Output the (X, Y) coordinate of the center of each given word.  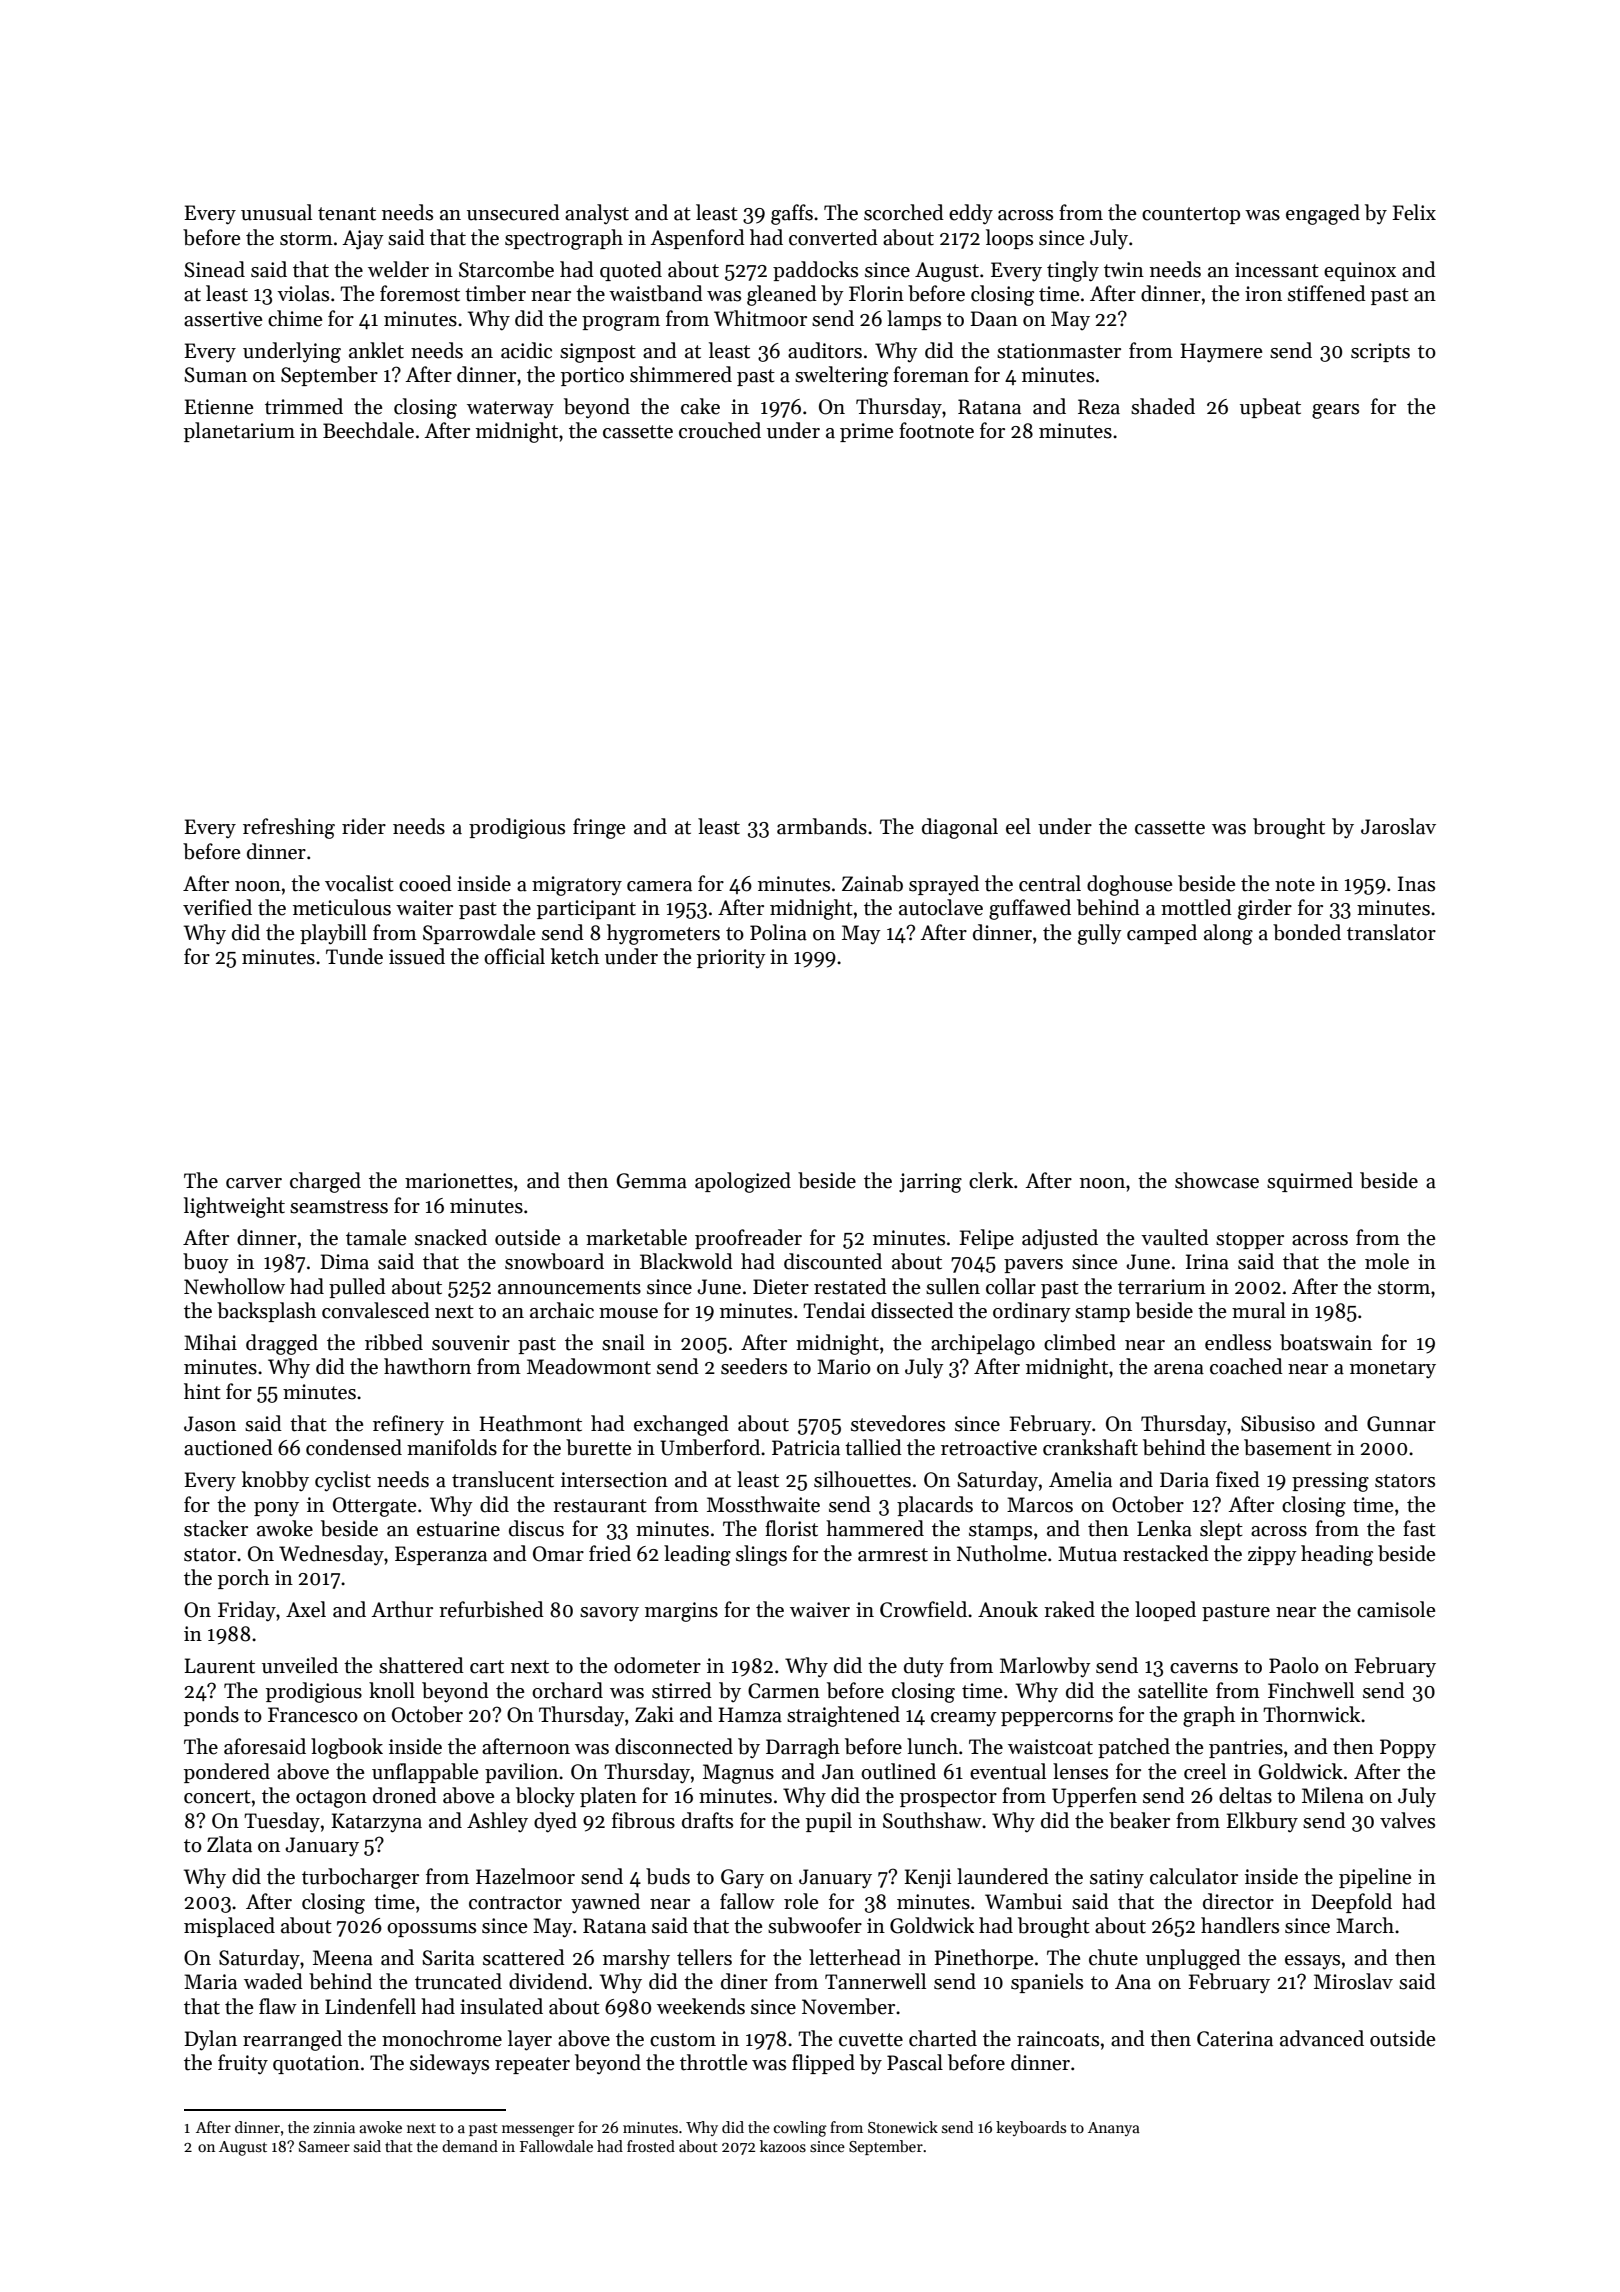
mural (1259, 1310)
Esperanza (441, 1555)
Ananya (1114, 2129)
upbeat (1270, 408)
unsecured (513, 212)
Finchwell (1311, 1690)
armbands (822, 826)
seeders (754, 1366)
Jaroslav (1398, 826)
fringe (599, 828)
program (621, 323)
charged (325, 1182)
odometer (657, 1665)
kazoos (783, 2146)
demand (470, 2146)
